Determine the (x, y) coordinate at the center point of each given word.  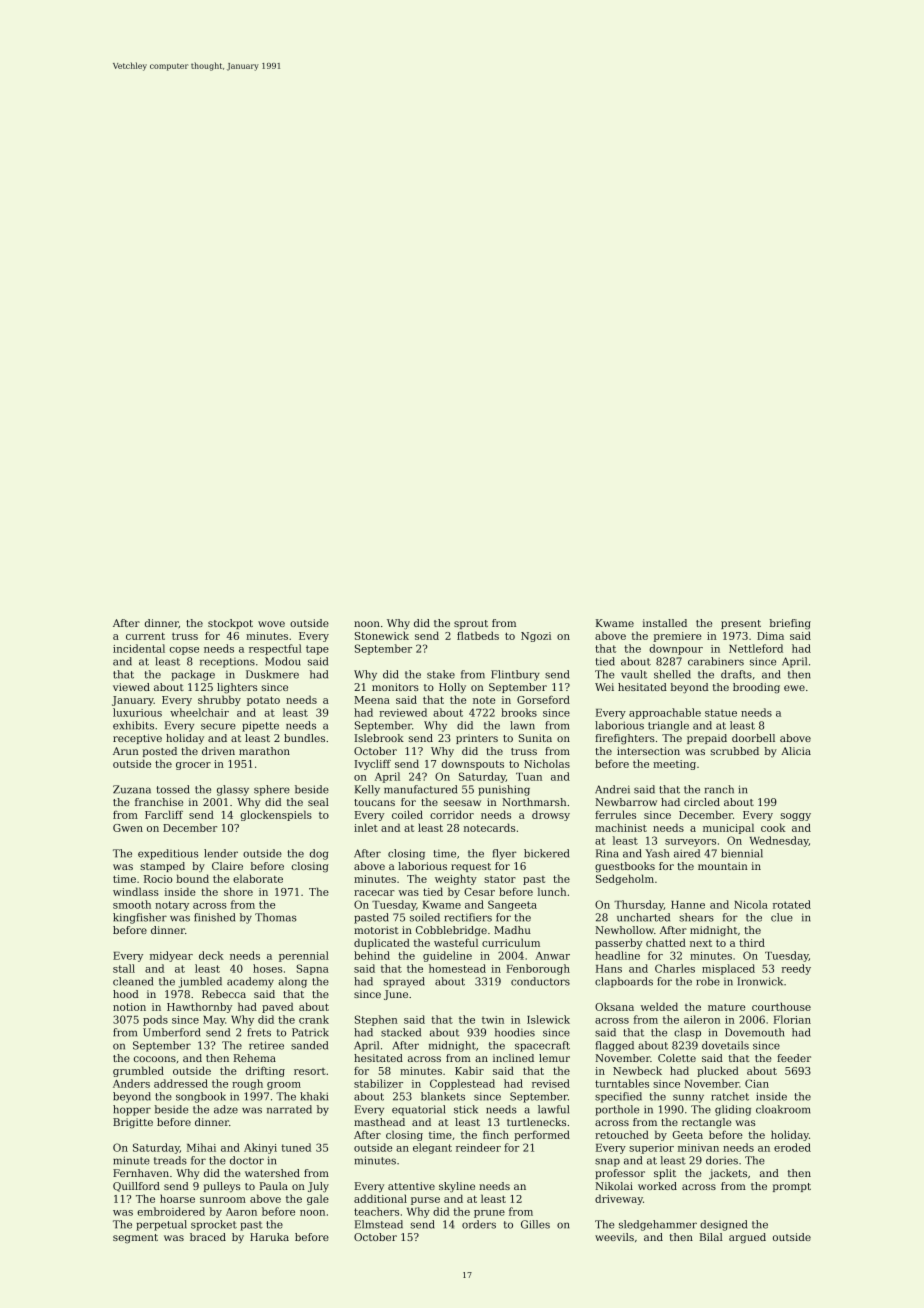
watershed (272, 1173)
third (752, 942)
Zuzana (132, 789)
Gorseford (543, 699)
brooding (756, 688)
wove (271, 624)
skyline (457, 1187)
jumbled (200, 982)
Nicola (751, 904)
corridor (452, 814)
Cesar (479, 892)
